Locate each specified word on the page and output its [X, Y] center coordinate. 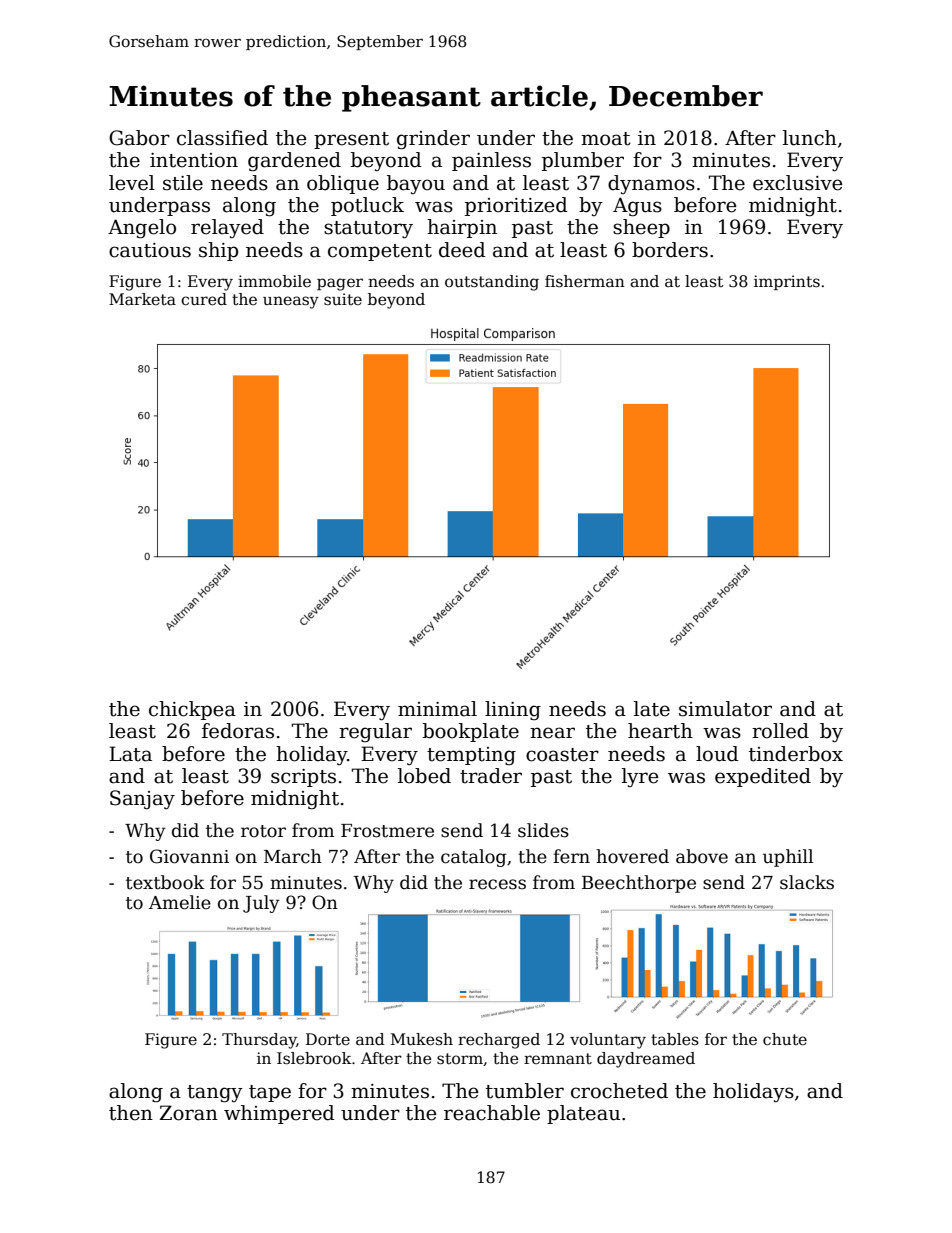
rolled [780, 731]
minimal [437, 709]
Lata [130, 754]
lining [513, 711]
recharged [499, 1041]
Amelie [180, 902]
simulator [725, 709]
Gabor [139, 138]
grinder [433, 140]
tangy [215, 1094]
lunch [810, 138]
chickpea [192, 710]
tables [675, 1039]
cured [204, 299]
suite [343, 299]
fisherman [585, 281]
